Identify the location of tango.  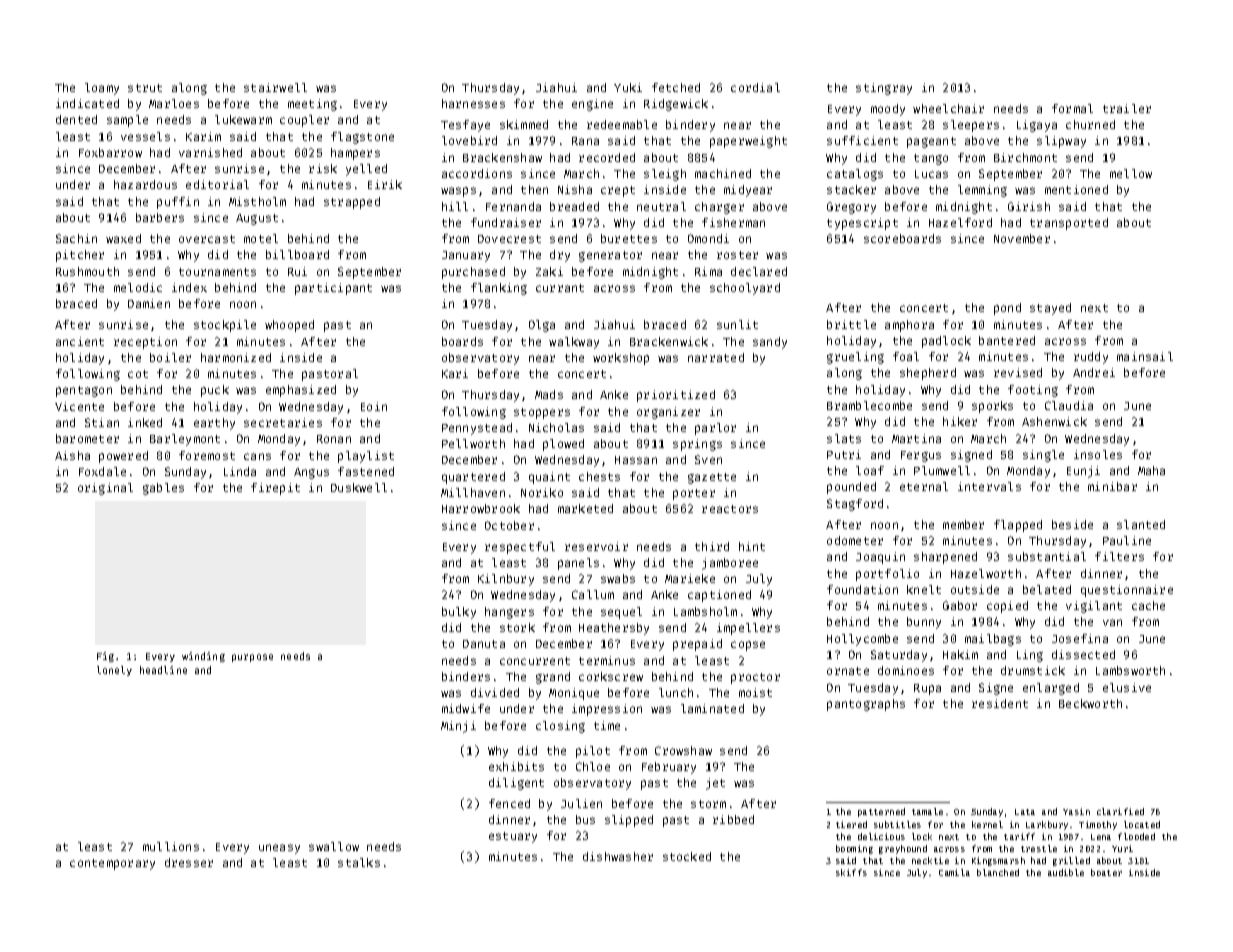
(931, 159).
